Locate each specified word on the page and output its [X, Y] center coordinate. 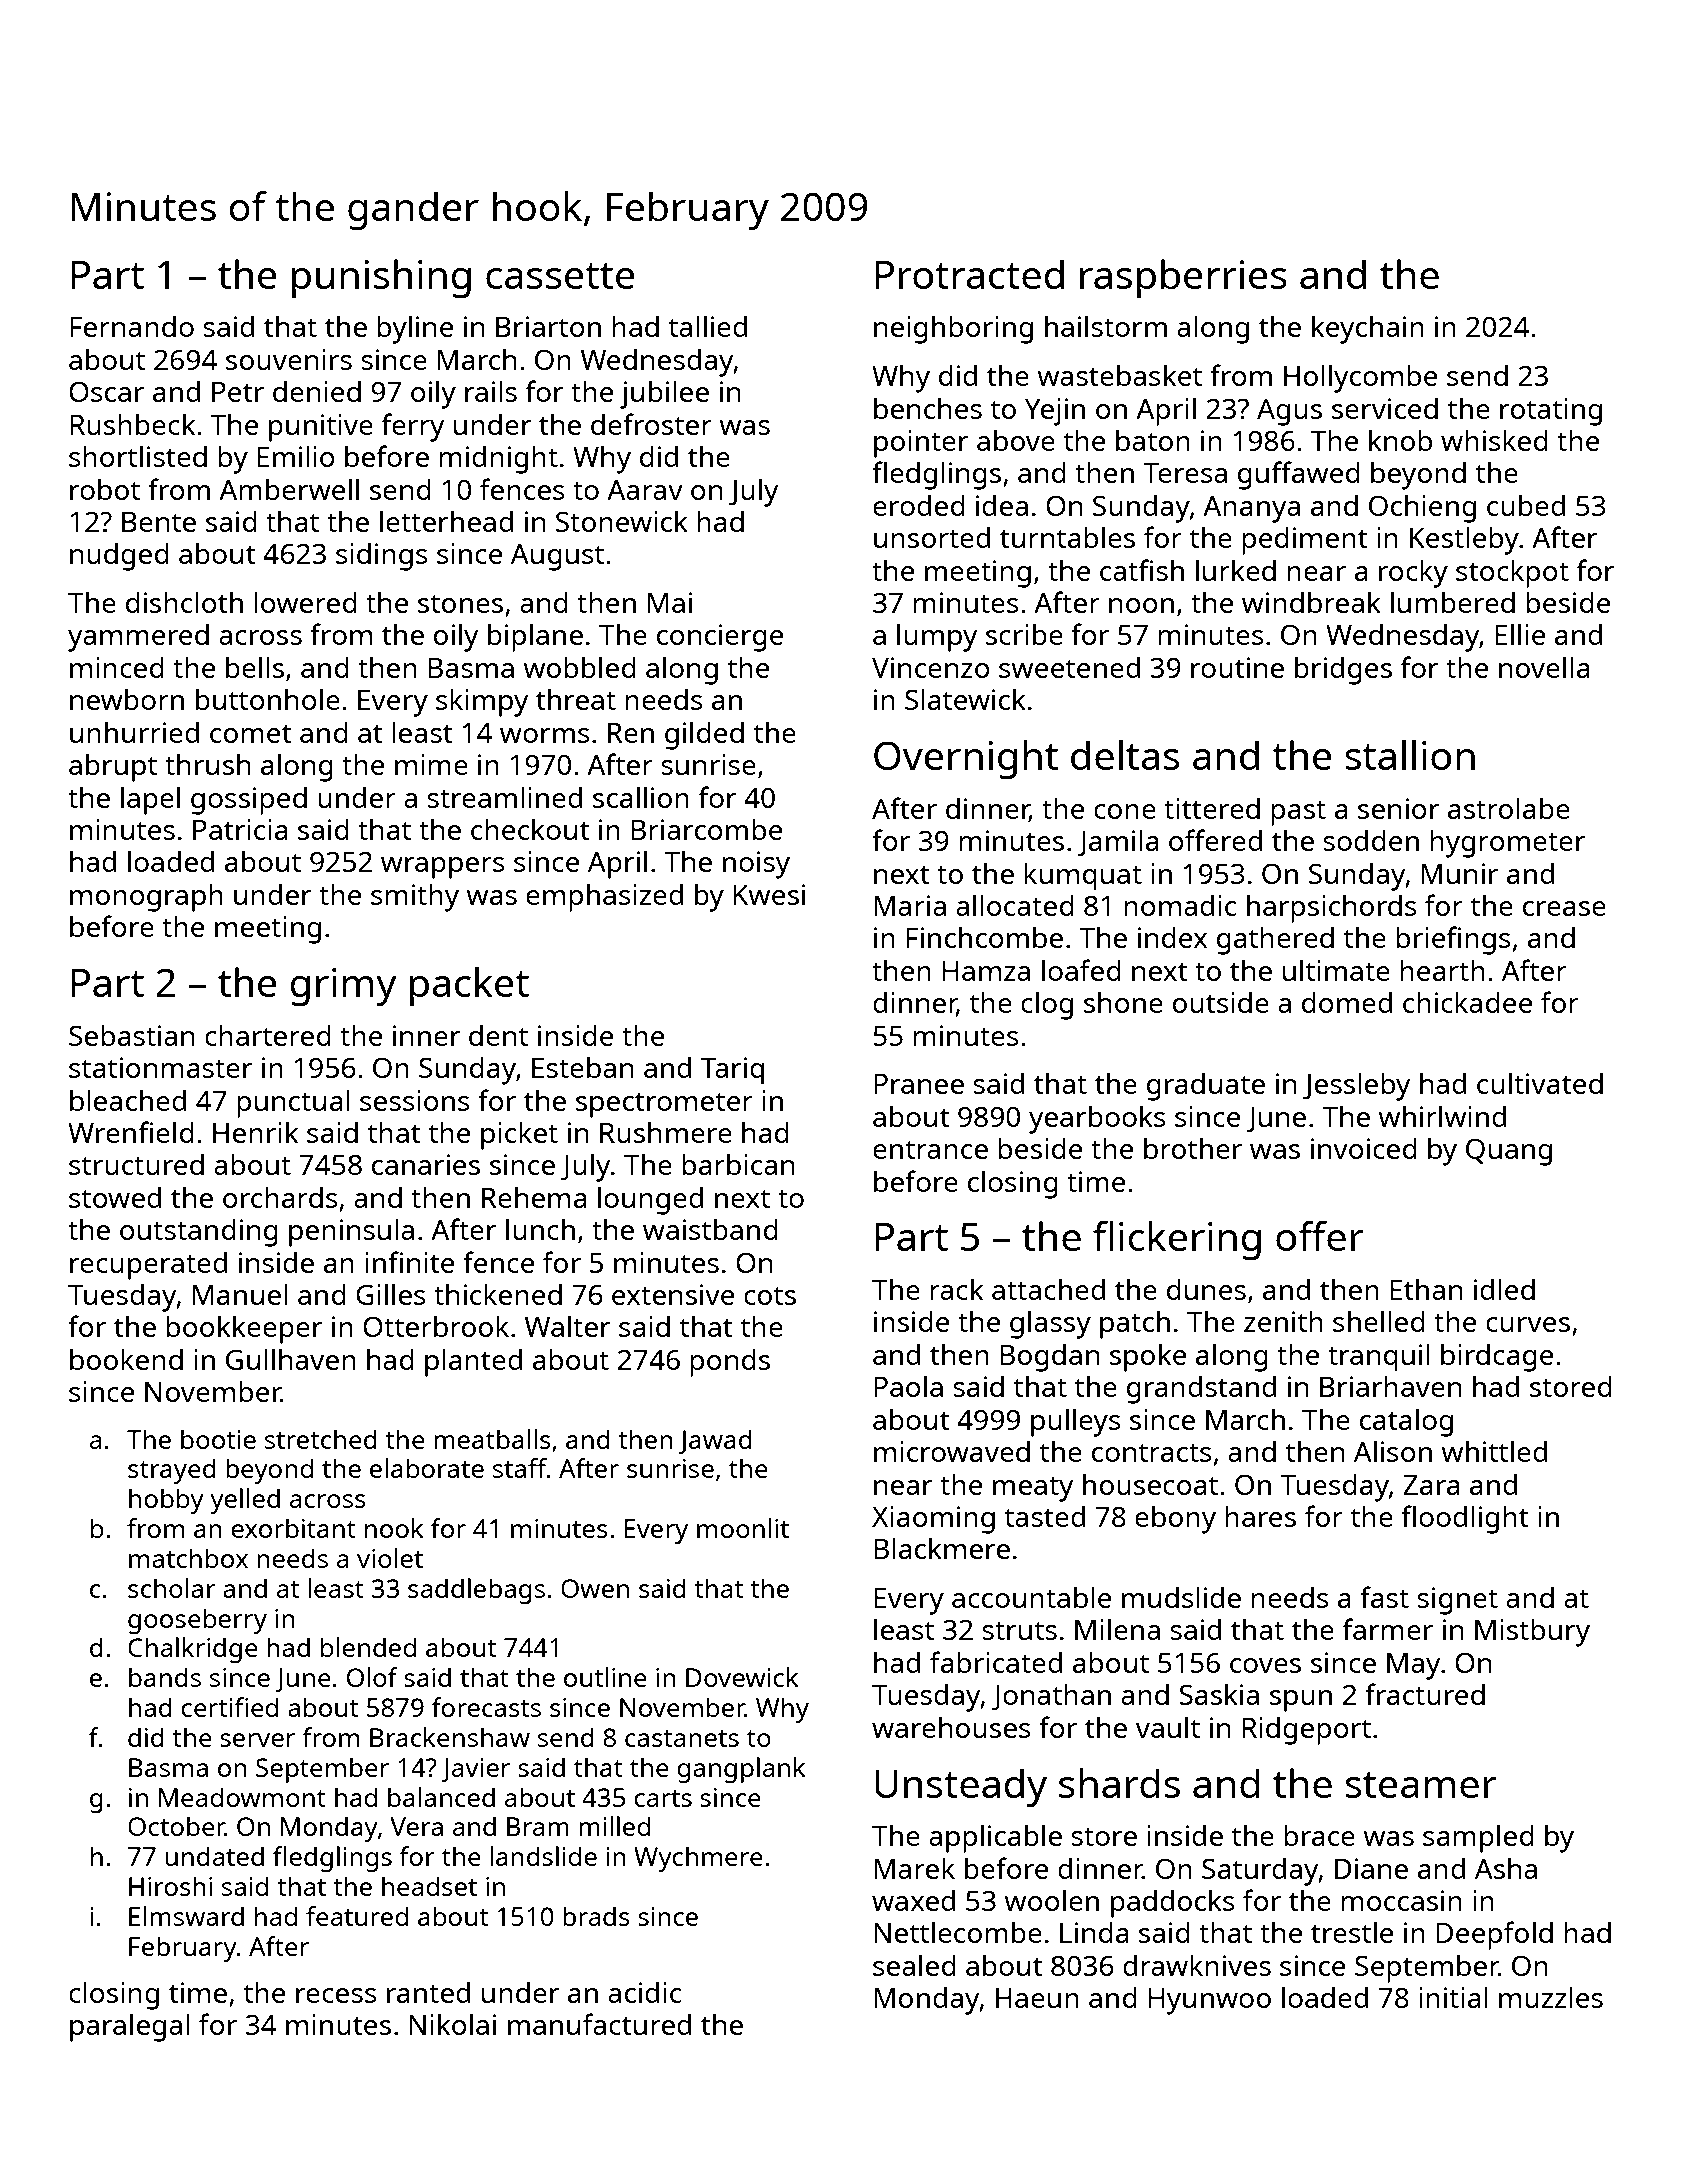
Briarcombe [706, 829]
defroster [651, 424]
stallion [1410, 755]
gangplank [741, 1770]
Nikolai [452, 2024]
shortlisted [138, 456]
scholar [172, 1588]
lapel [150, 800]
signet [1457, 1601]
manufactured [599, 2024]
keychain [1368, 329]
